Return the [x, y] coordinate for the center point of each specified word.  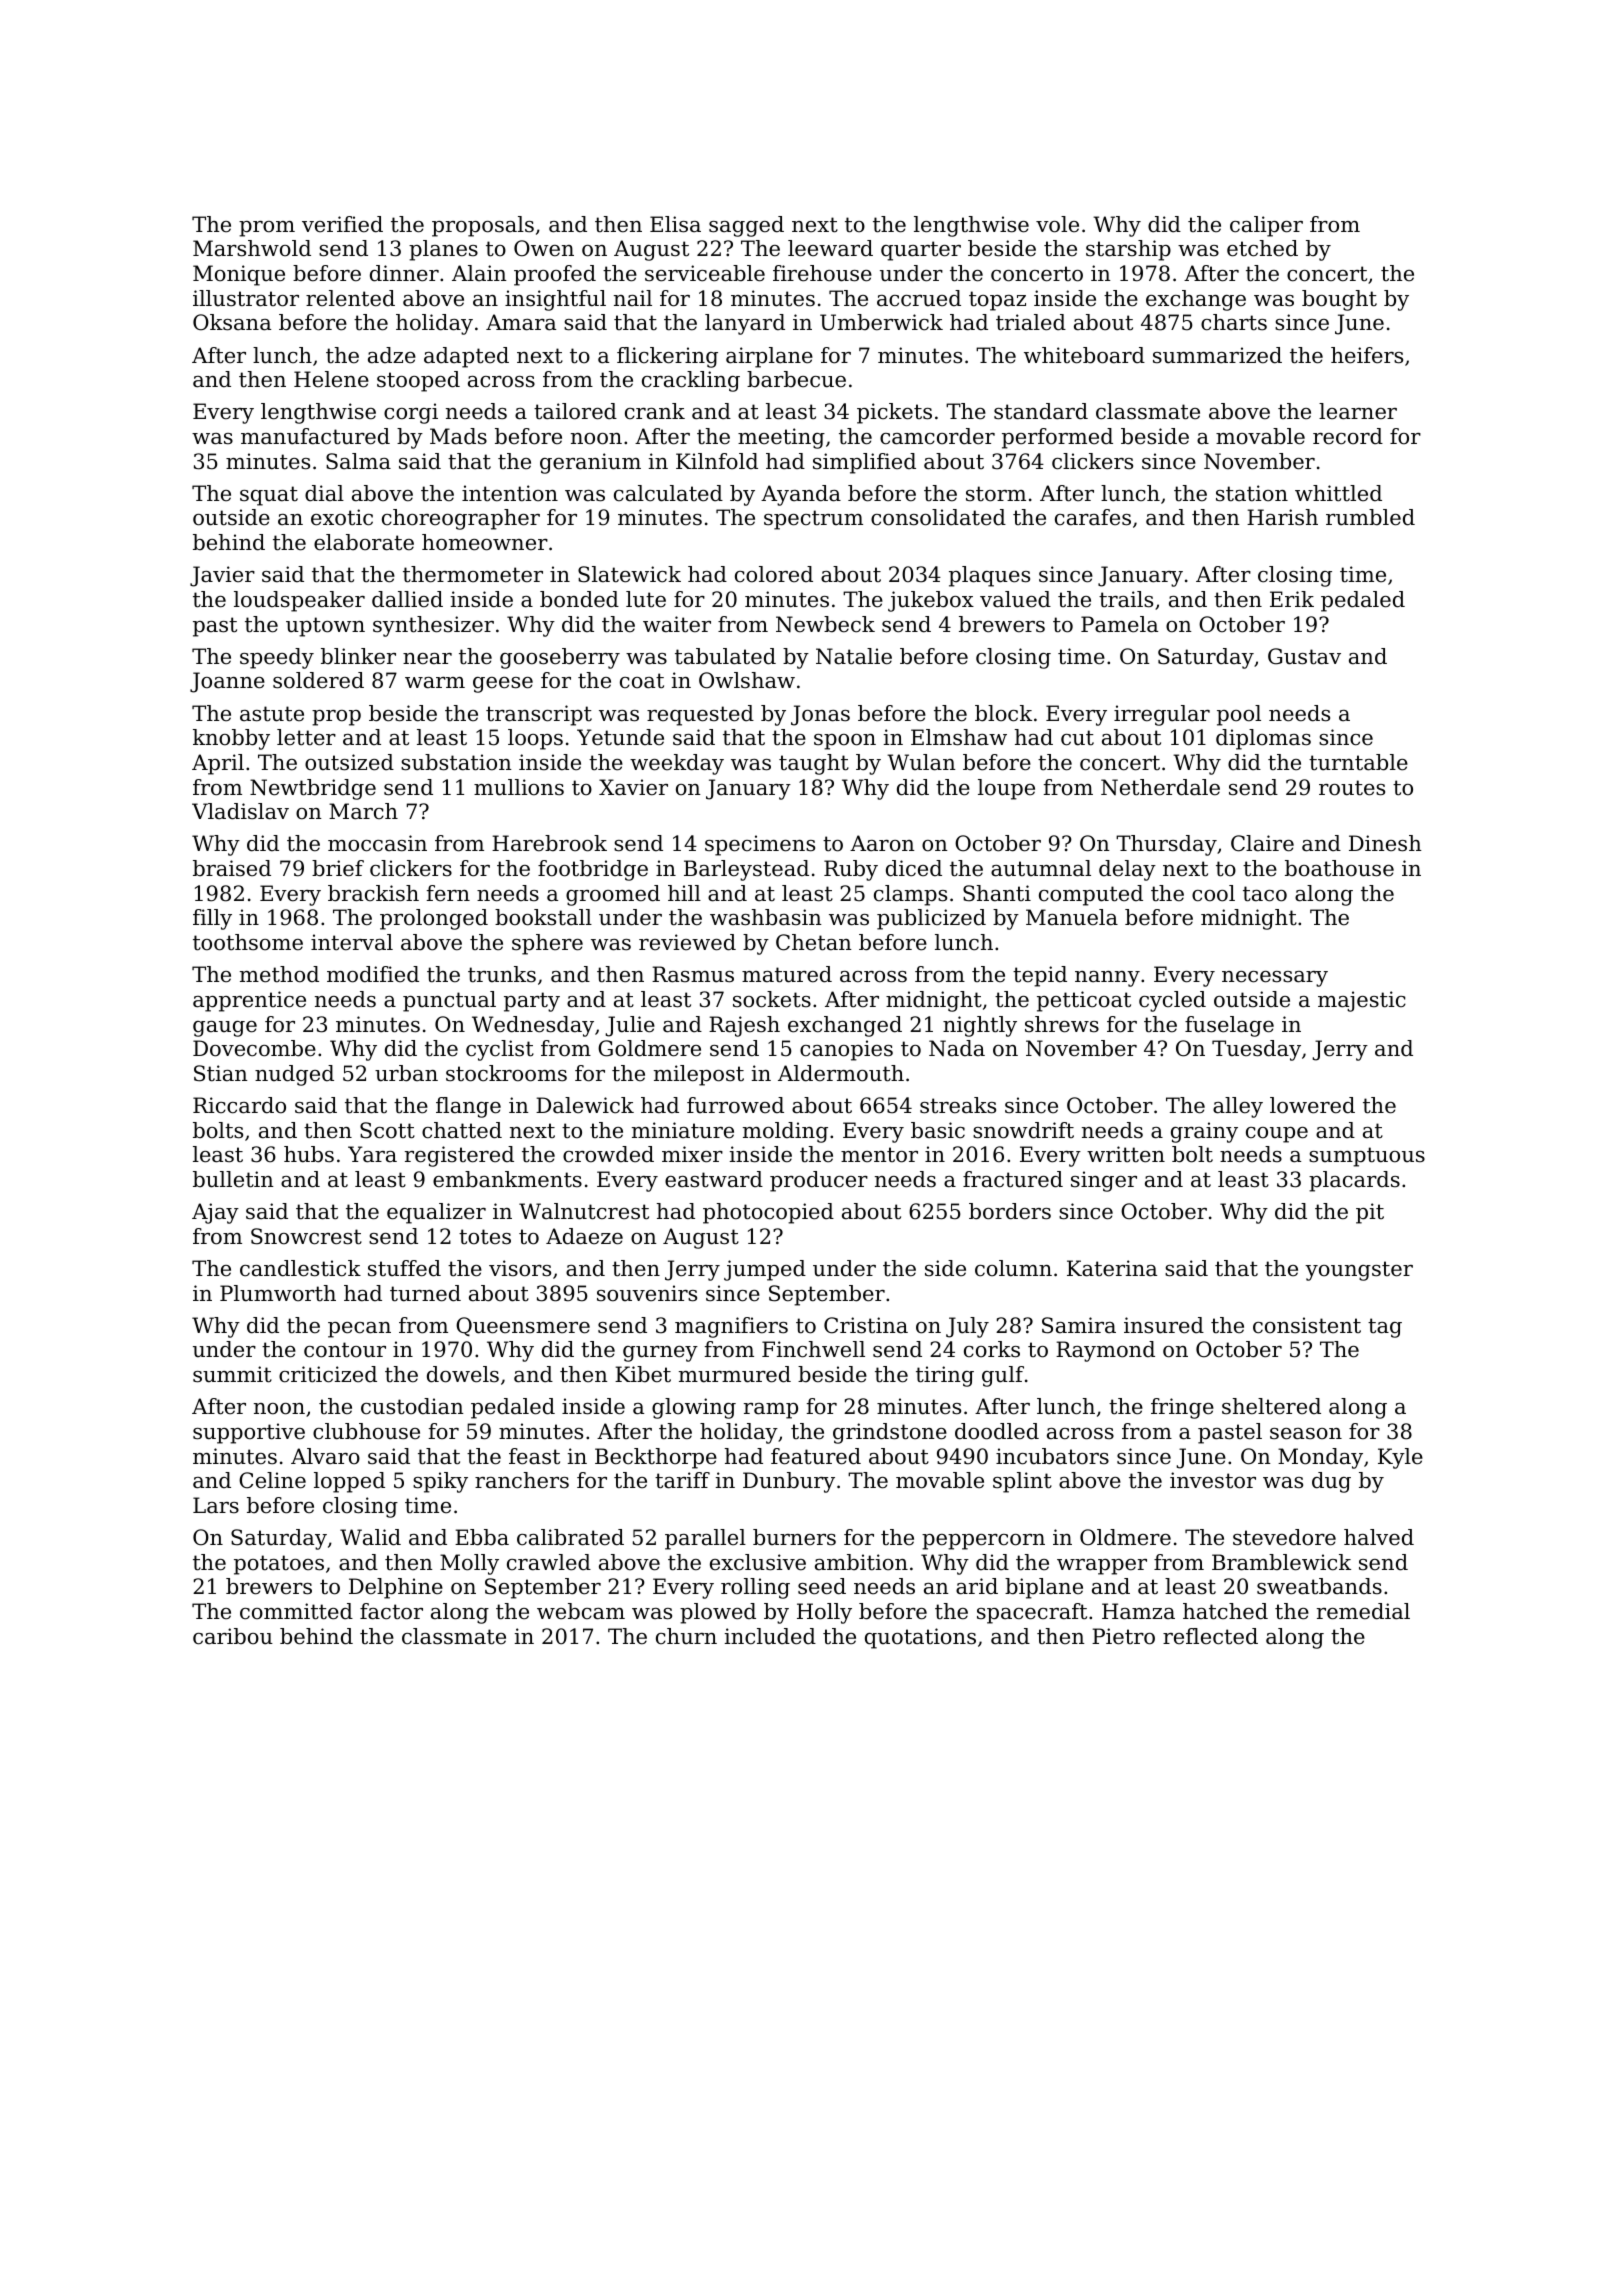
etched [1262, 248]
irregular [1162, 715]
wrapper [1102, 1567]
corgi [411, 413]
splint [1022, 1482]
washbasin [766, 917]
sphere [547, 944]
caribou [233, 1636]
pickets [894, 413]
